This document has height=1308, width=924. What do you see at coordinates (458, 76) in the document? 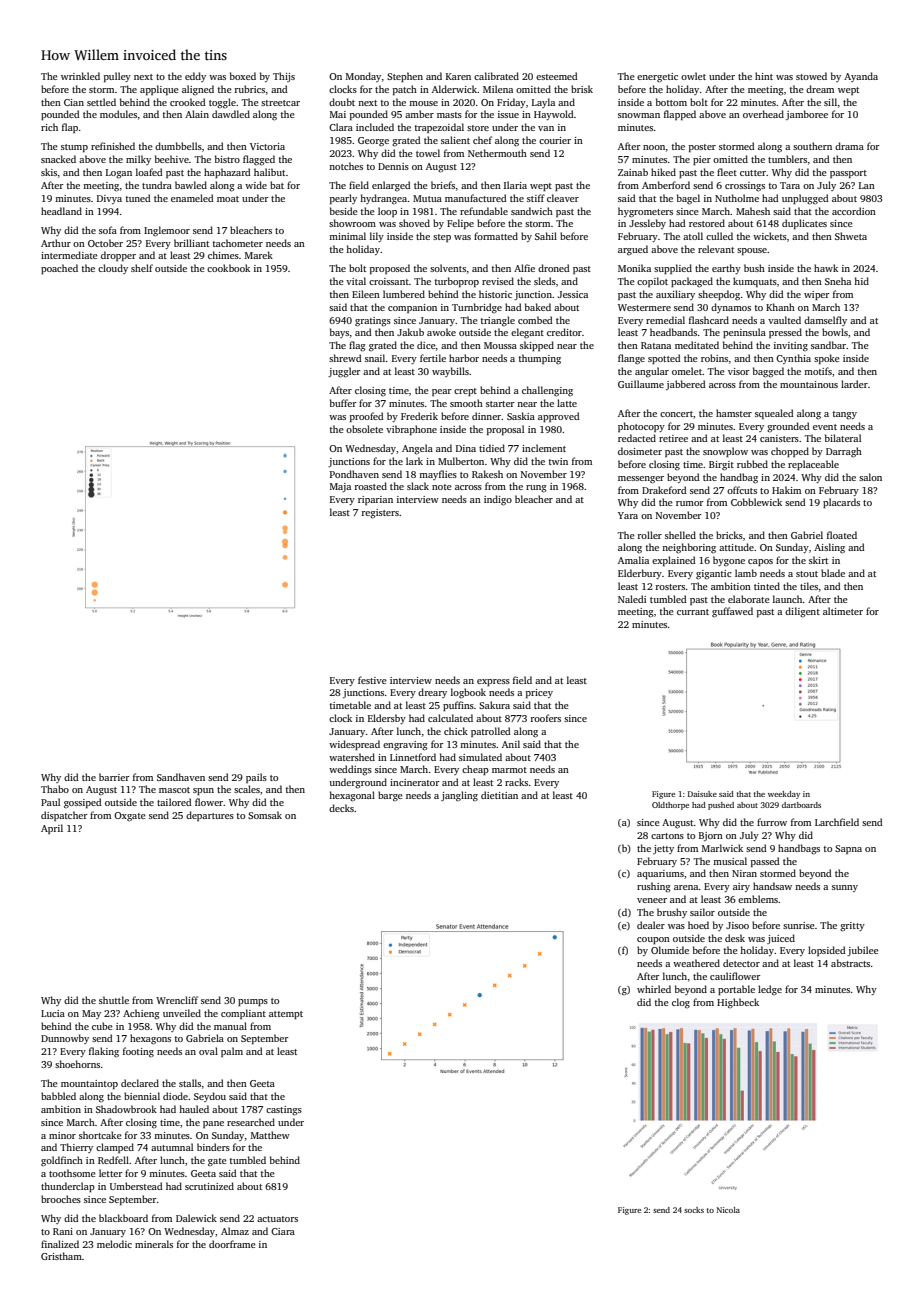
I see `Karen` at bounding box center [458, 76].
